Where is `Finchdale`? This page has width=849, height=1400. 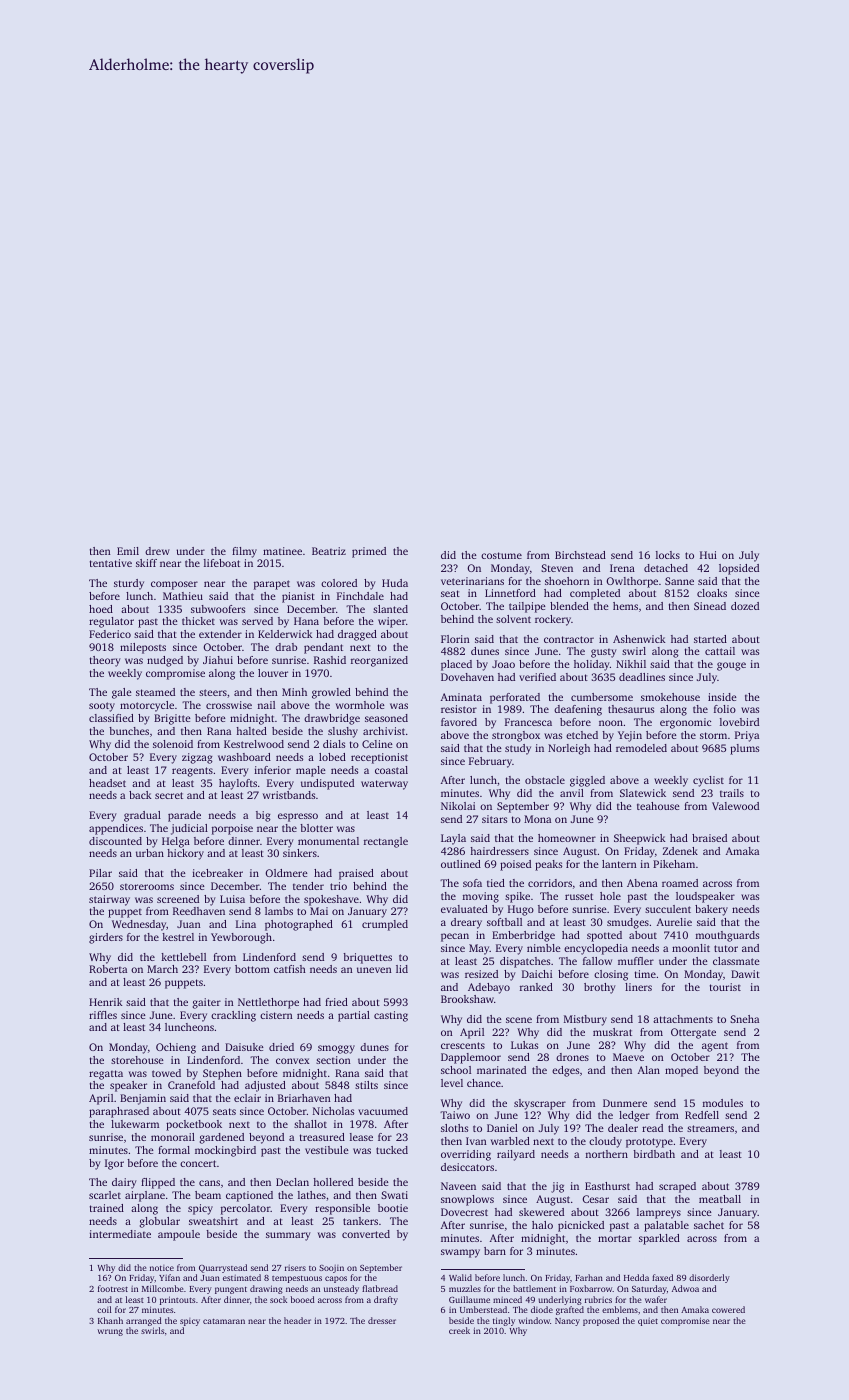
Finchdale is located at coordinates (360, 596).
